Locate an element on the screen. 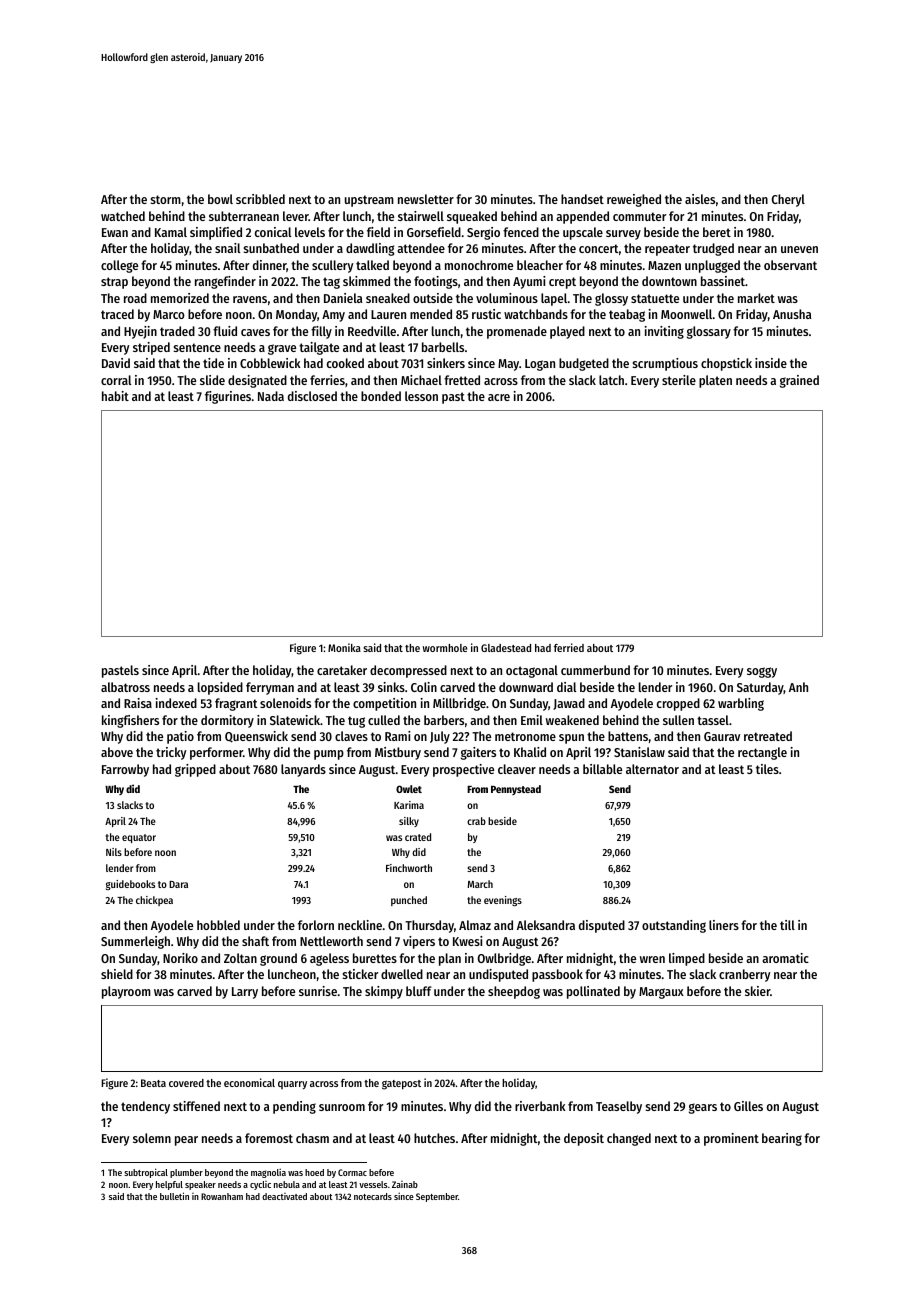 Image resolution: width=924 pixels, height=1308 pixels. deposit is located at coordinates (584, 1139).
